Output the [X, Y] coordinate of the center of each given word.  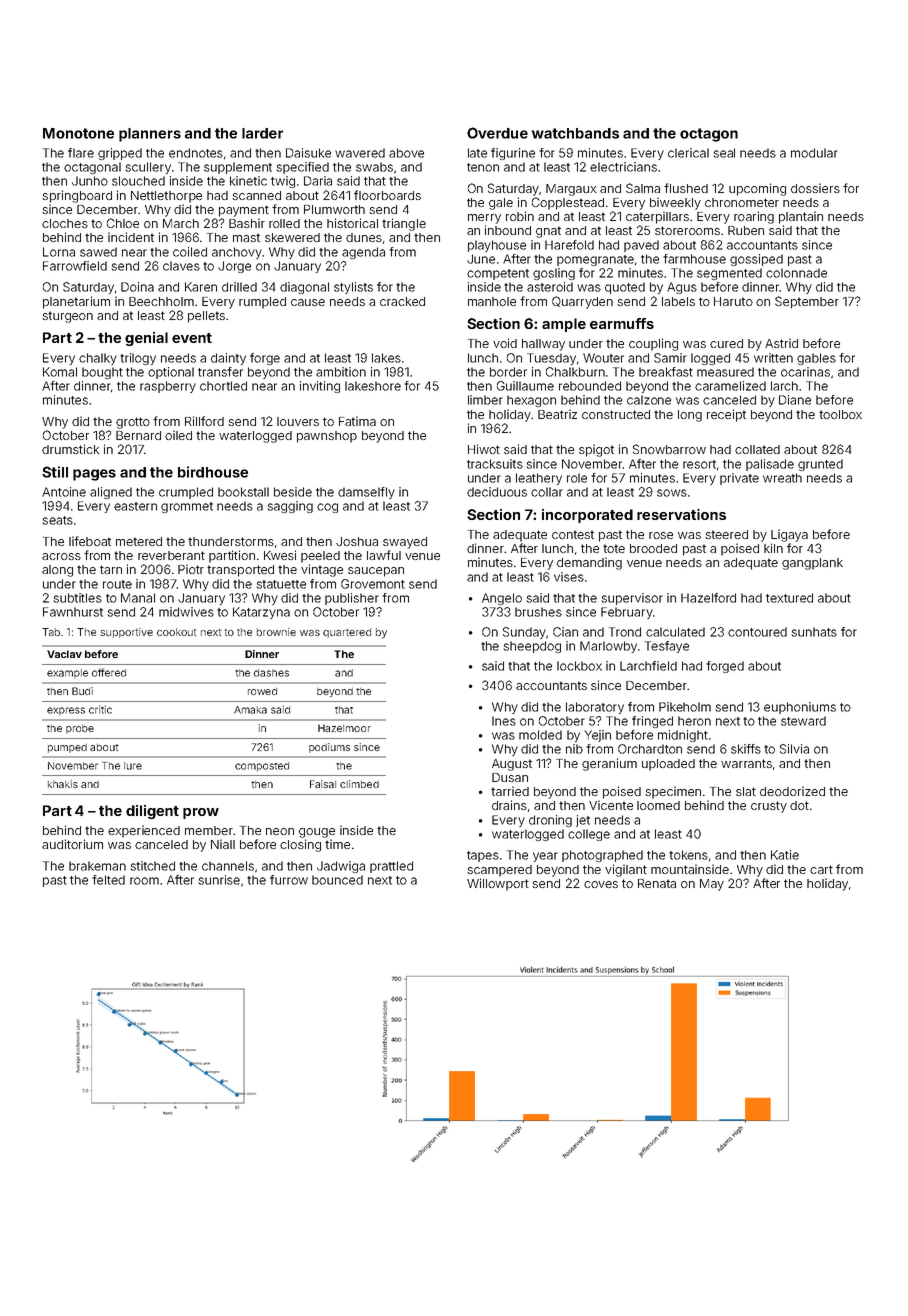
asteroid [550, 287]
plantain [801, 217]
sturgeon [67, 317]
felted [108, 880]
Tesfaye [667, 647]
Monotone [78, 133]
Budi [82, 691]
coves [601, 884]
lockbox [579, 666]
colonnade [796, 273]
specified [302, 168]
